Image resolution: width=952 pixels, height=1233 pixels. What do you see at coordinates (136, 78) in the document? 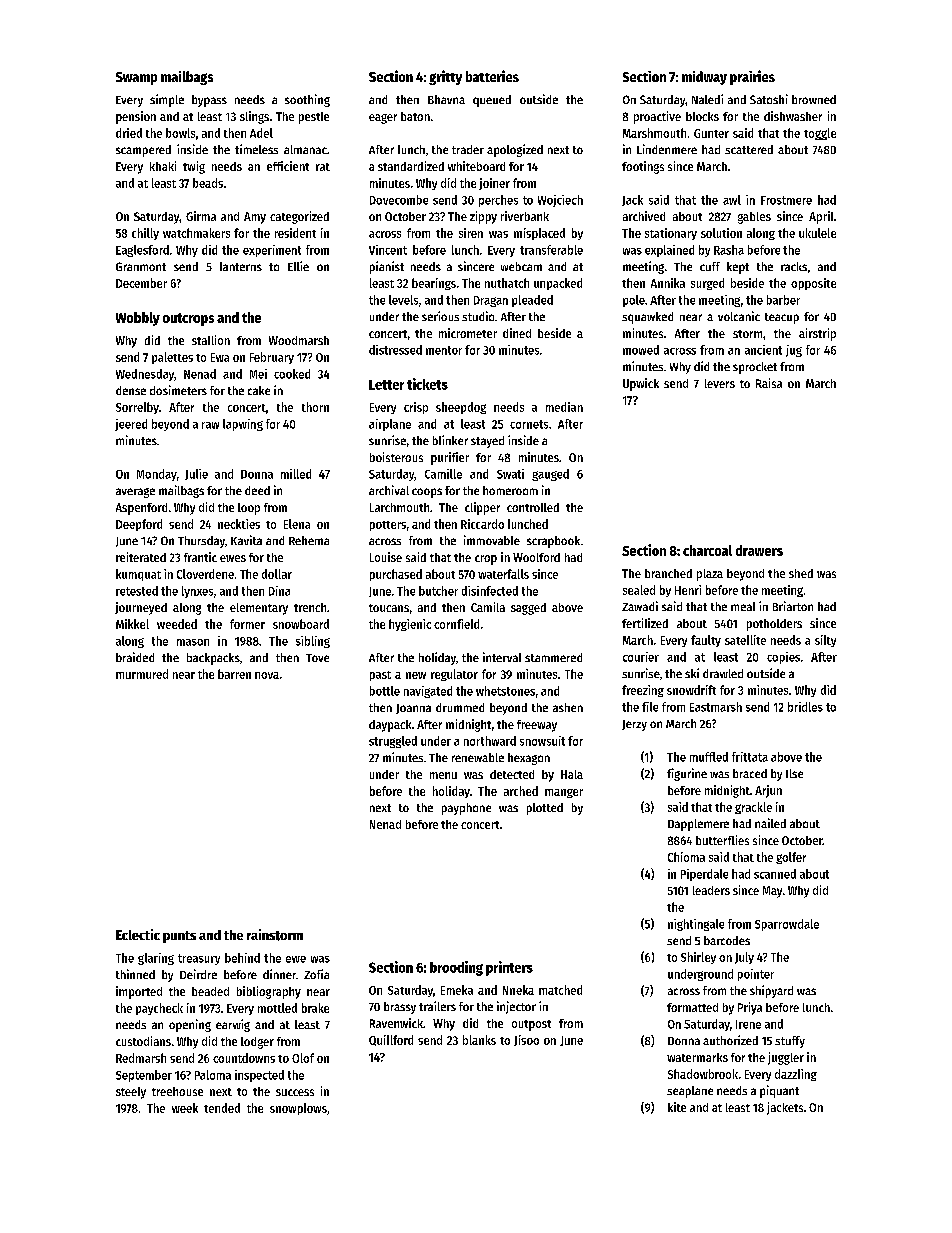
I see `Swamp` at bounding box center [136, 78].
